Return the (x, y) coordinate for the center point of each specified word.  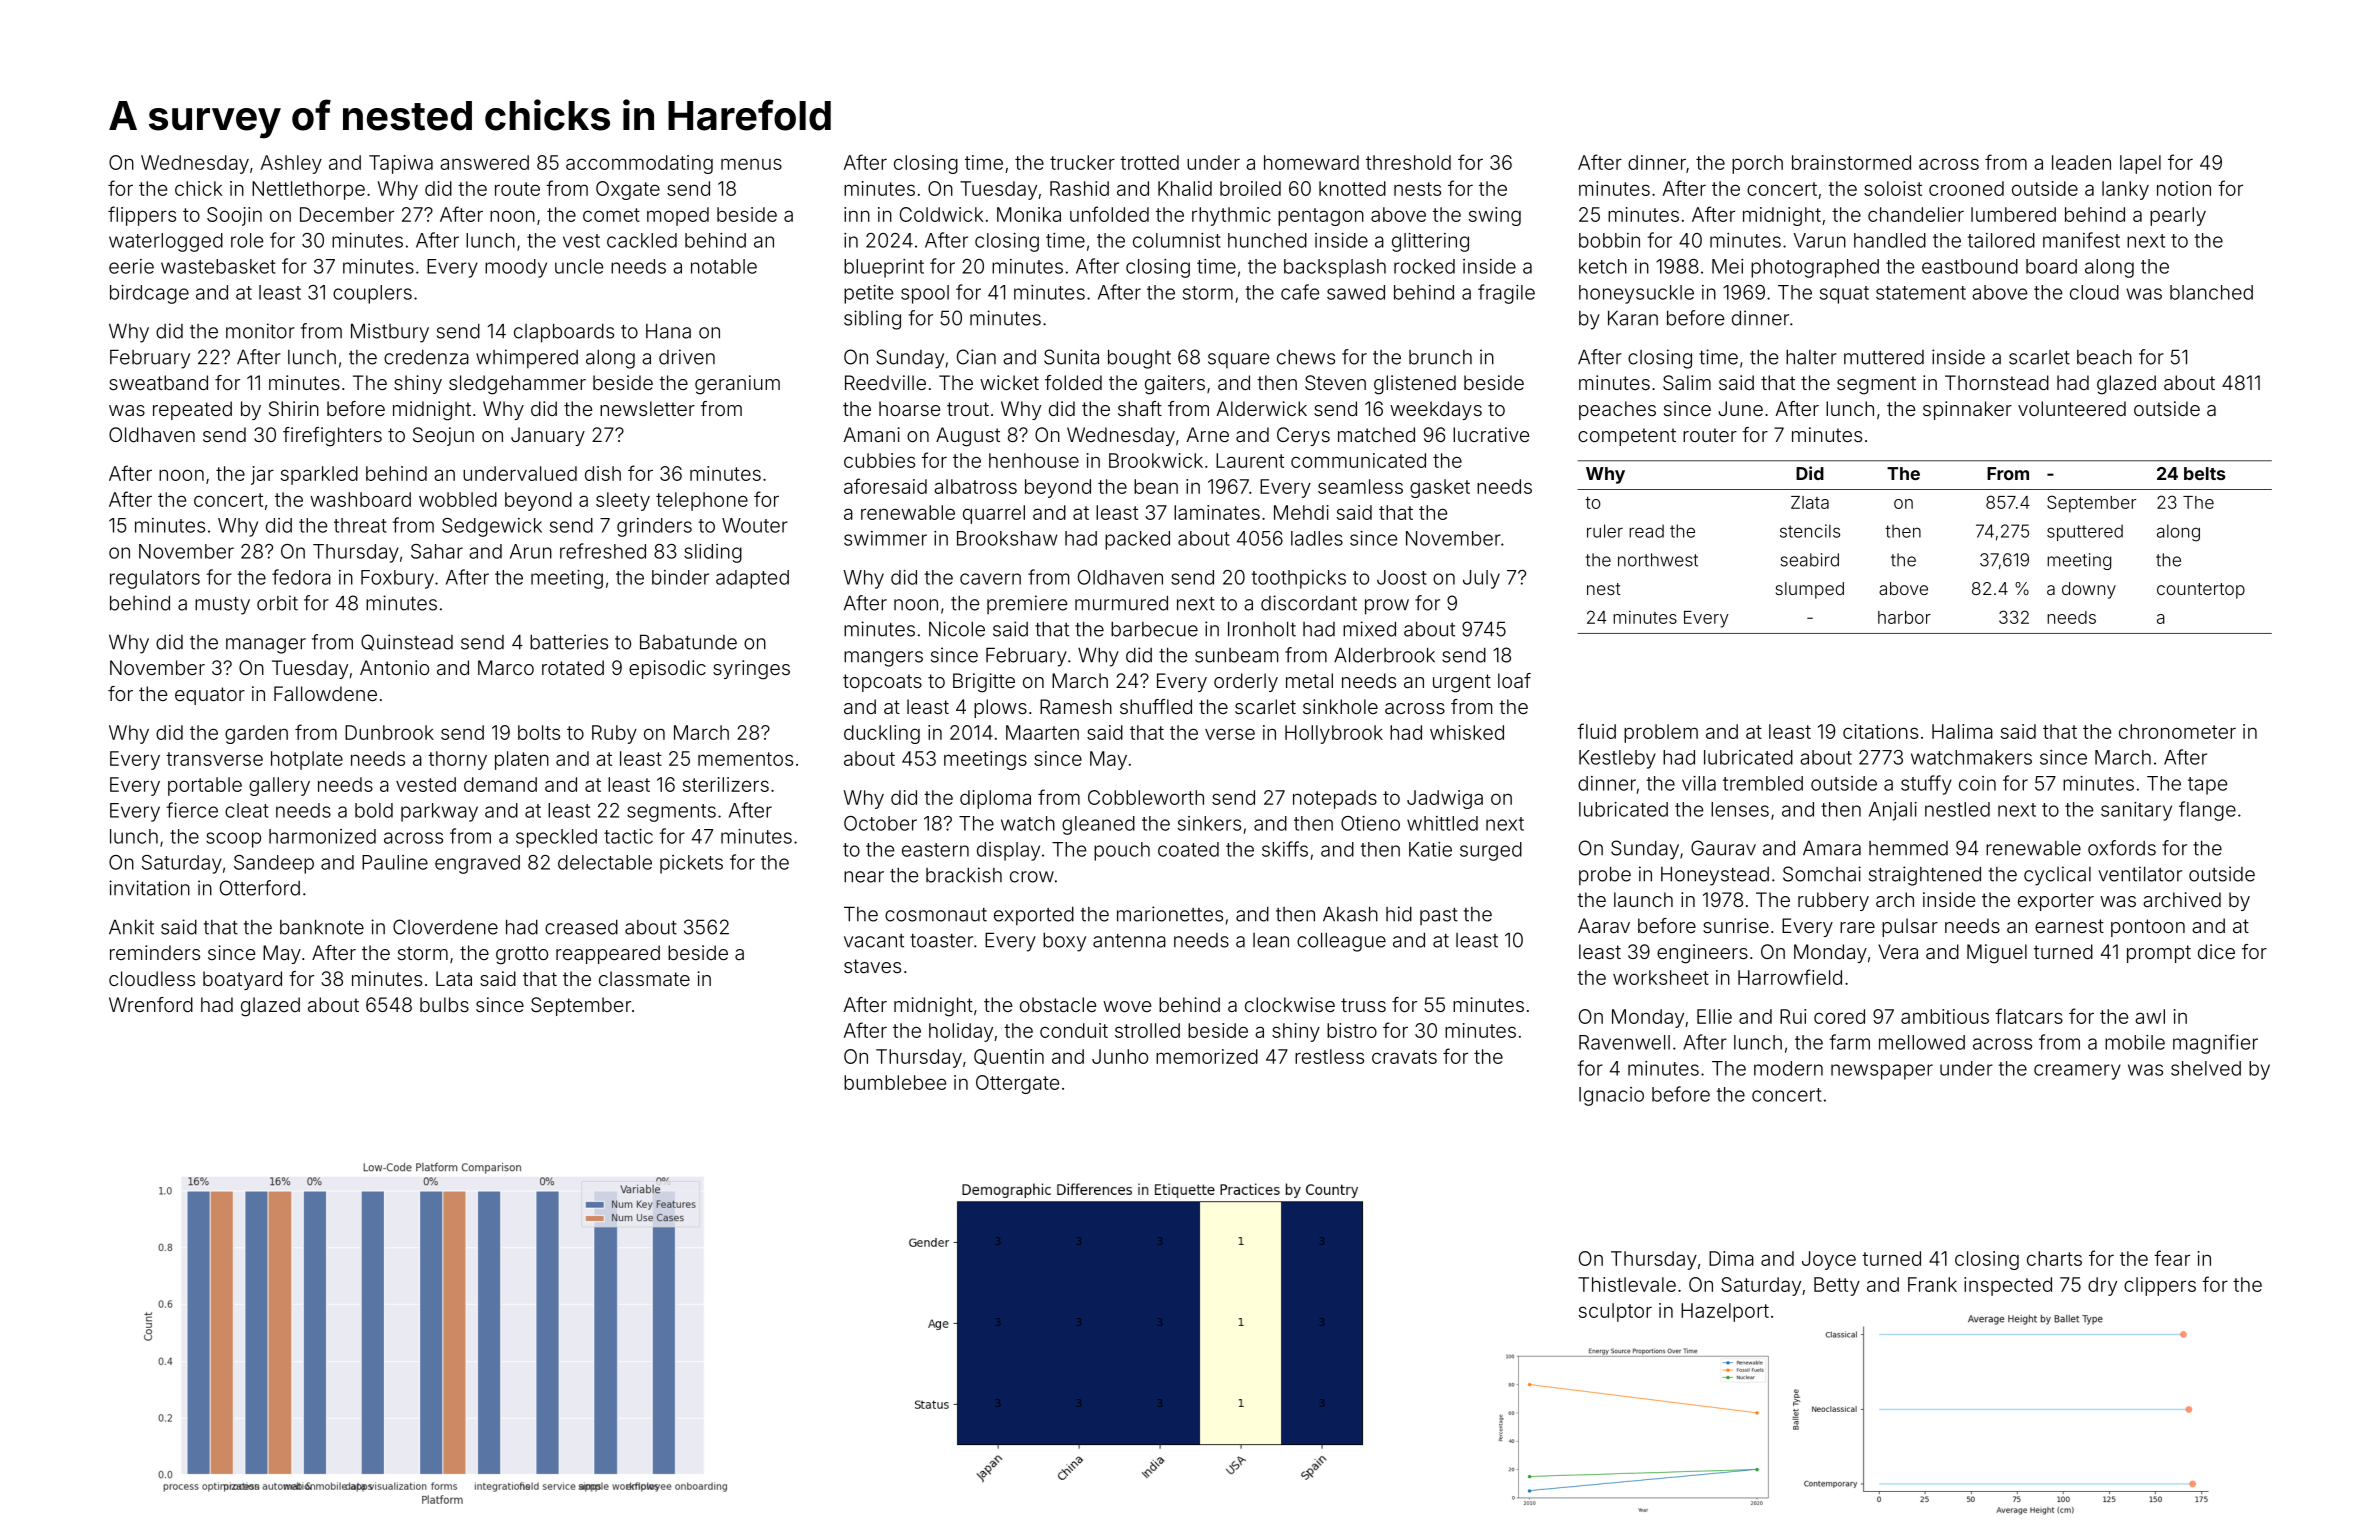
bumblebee (895, 1082)
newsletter (647, 408)
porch (1757, 164)
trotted (1149, 162)
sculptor (1615, 1312)
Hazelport (1725, 1312)
